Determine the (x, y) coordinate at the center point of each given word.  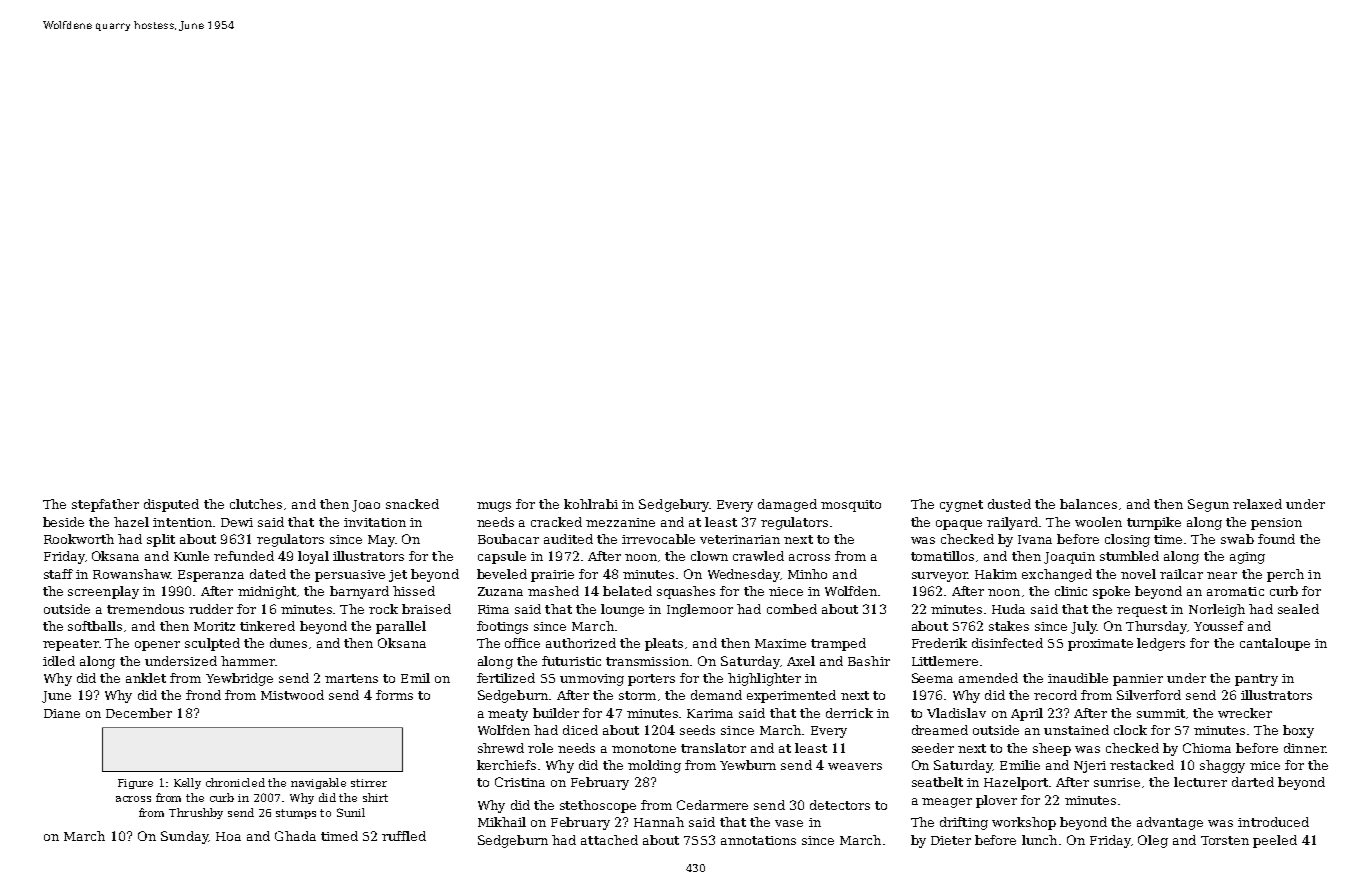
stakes (1009, 626)
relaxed (1257, 504)
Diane (62, 713)
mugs (494, 507)
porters (651, 680)
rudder (211, 609)
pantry (1256, 680)
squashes (686, 592)
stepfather (105, 505)
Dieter (951, 840)
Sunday (184, 837)
